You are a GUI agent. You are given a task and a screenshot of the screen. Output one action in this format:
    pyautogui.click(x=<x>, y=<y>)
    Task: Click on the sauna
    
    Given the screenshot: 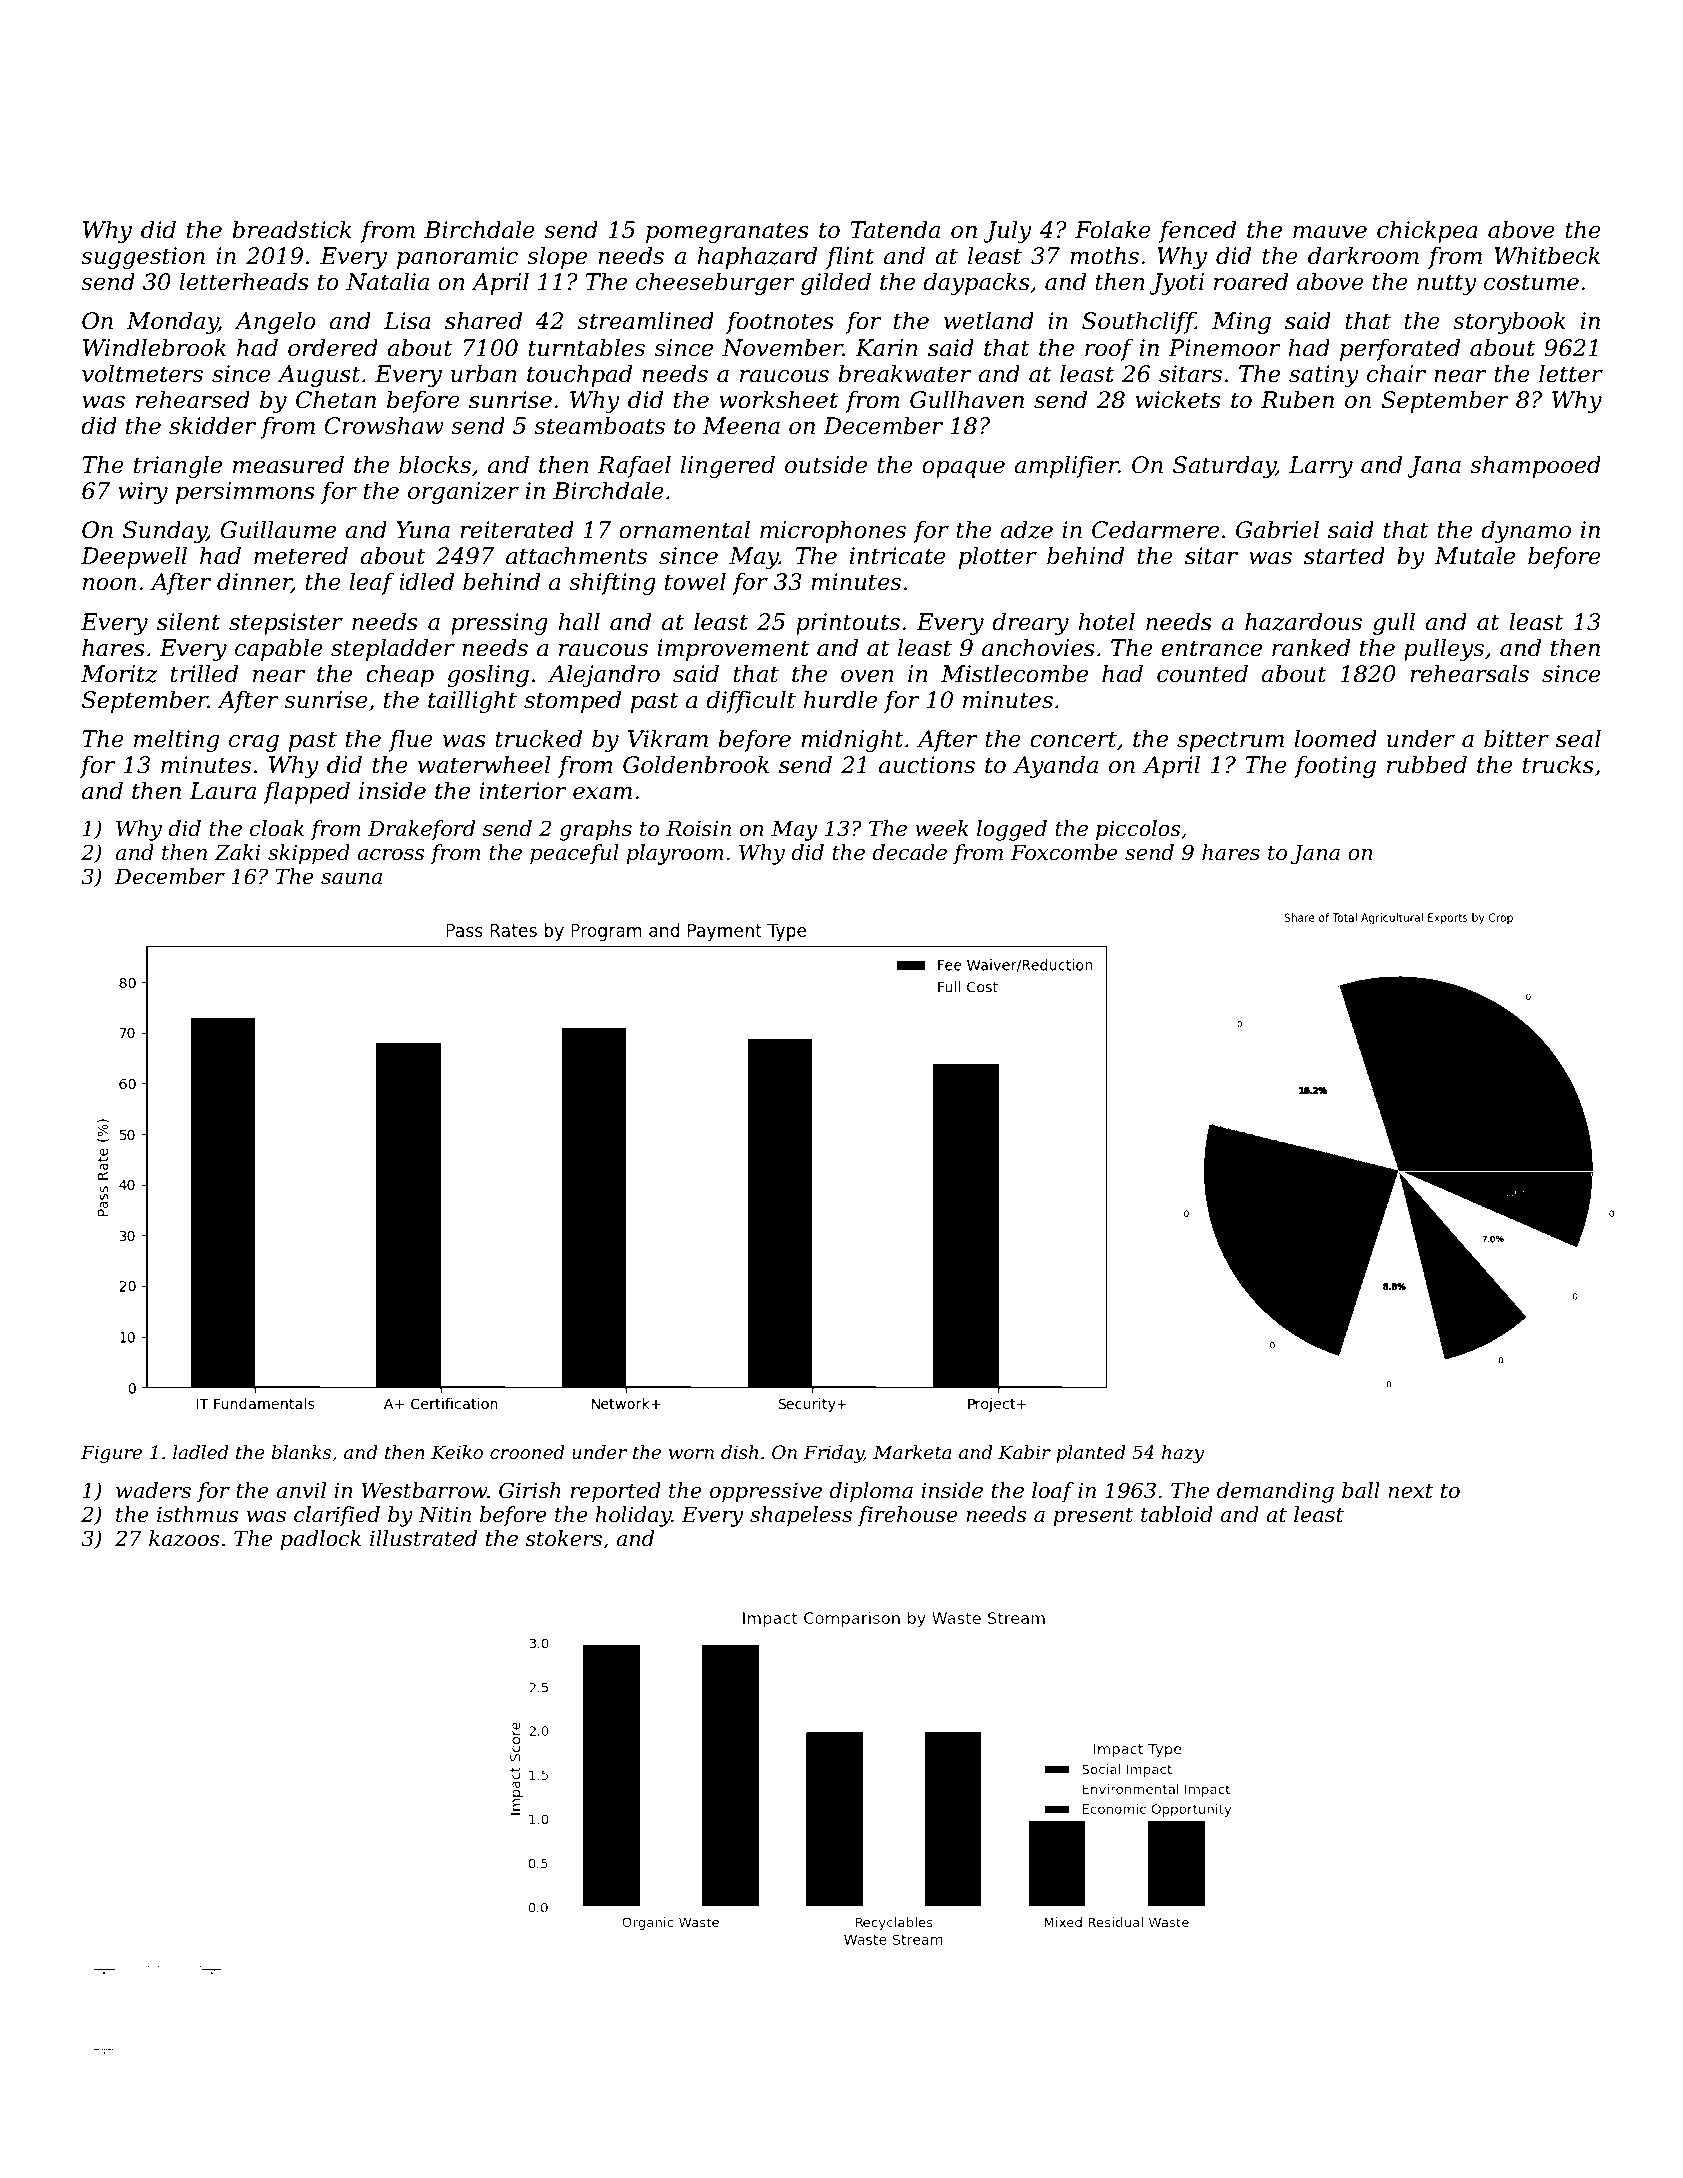 What is the action you would take?
    pyautogui.click(x=351, y=879)
